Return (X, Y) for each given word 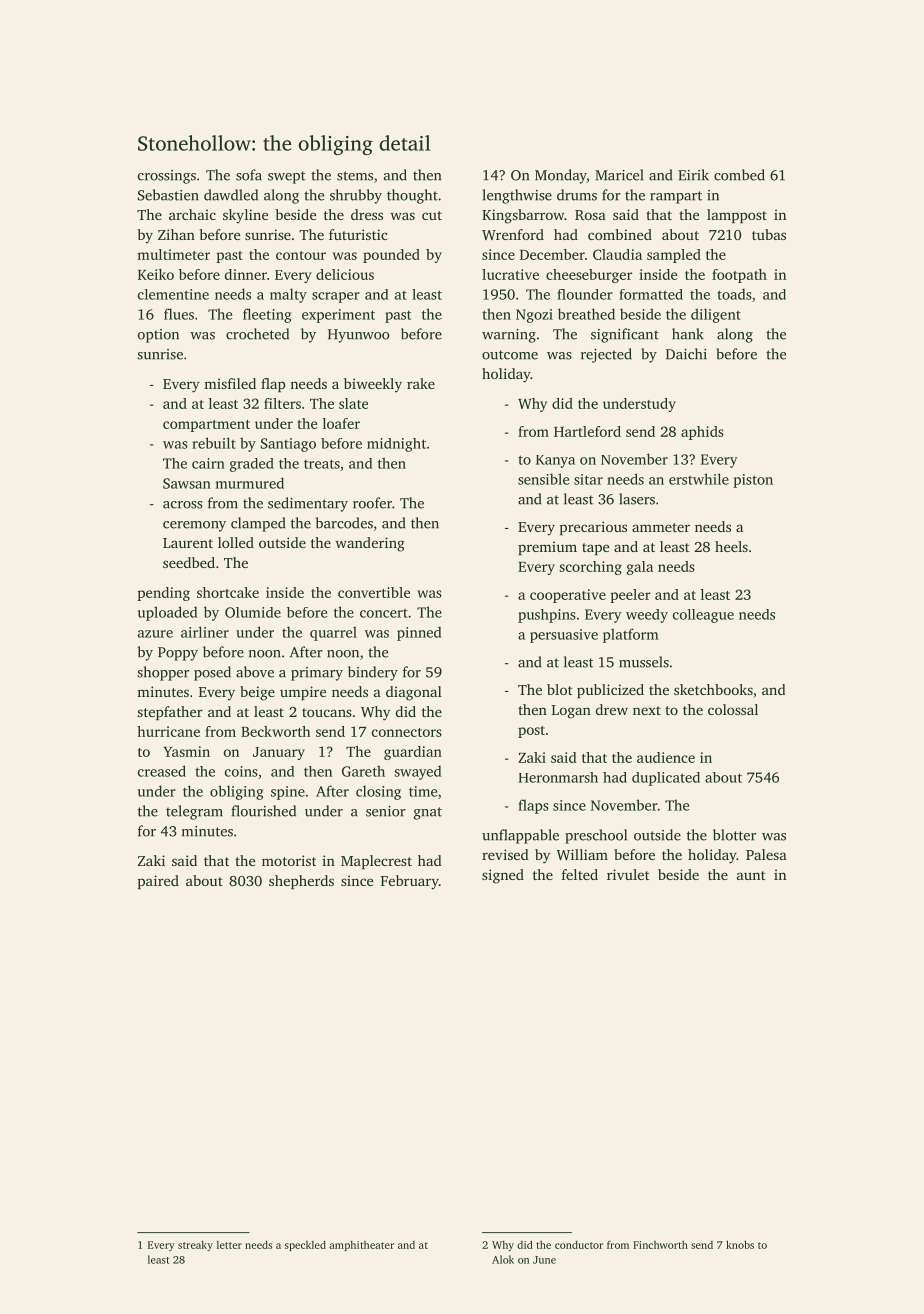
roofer (372, 503)
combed (739, 175)
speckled (305, 1245)
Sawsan (187, 483)
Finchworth (660, 1245)
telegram (194, 812)
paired (158, 882)
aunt (751, 875)
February (410, 882)
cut (432, 215)
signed (503, 876)
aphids (702, 433)
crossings (167, 177)
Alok (503, 1259)
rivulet (628, 874)
